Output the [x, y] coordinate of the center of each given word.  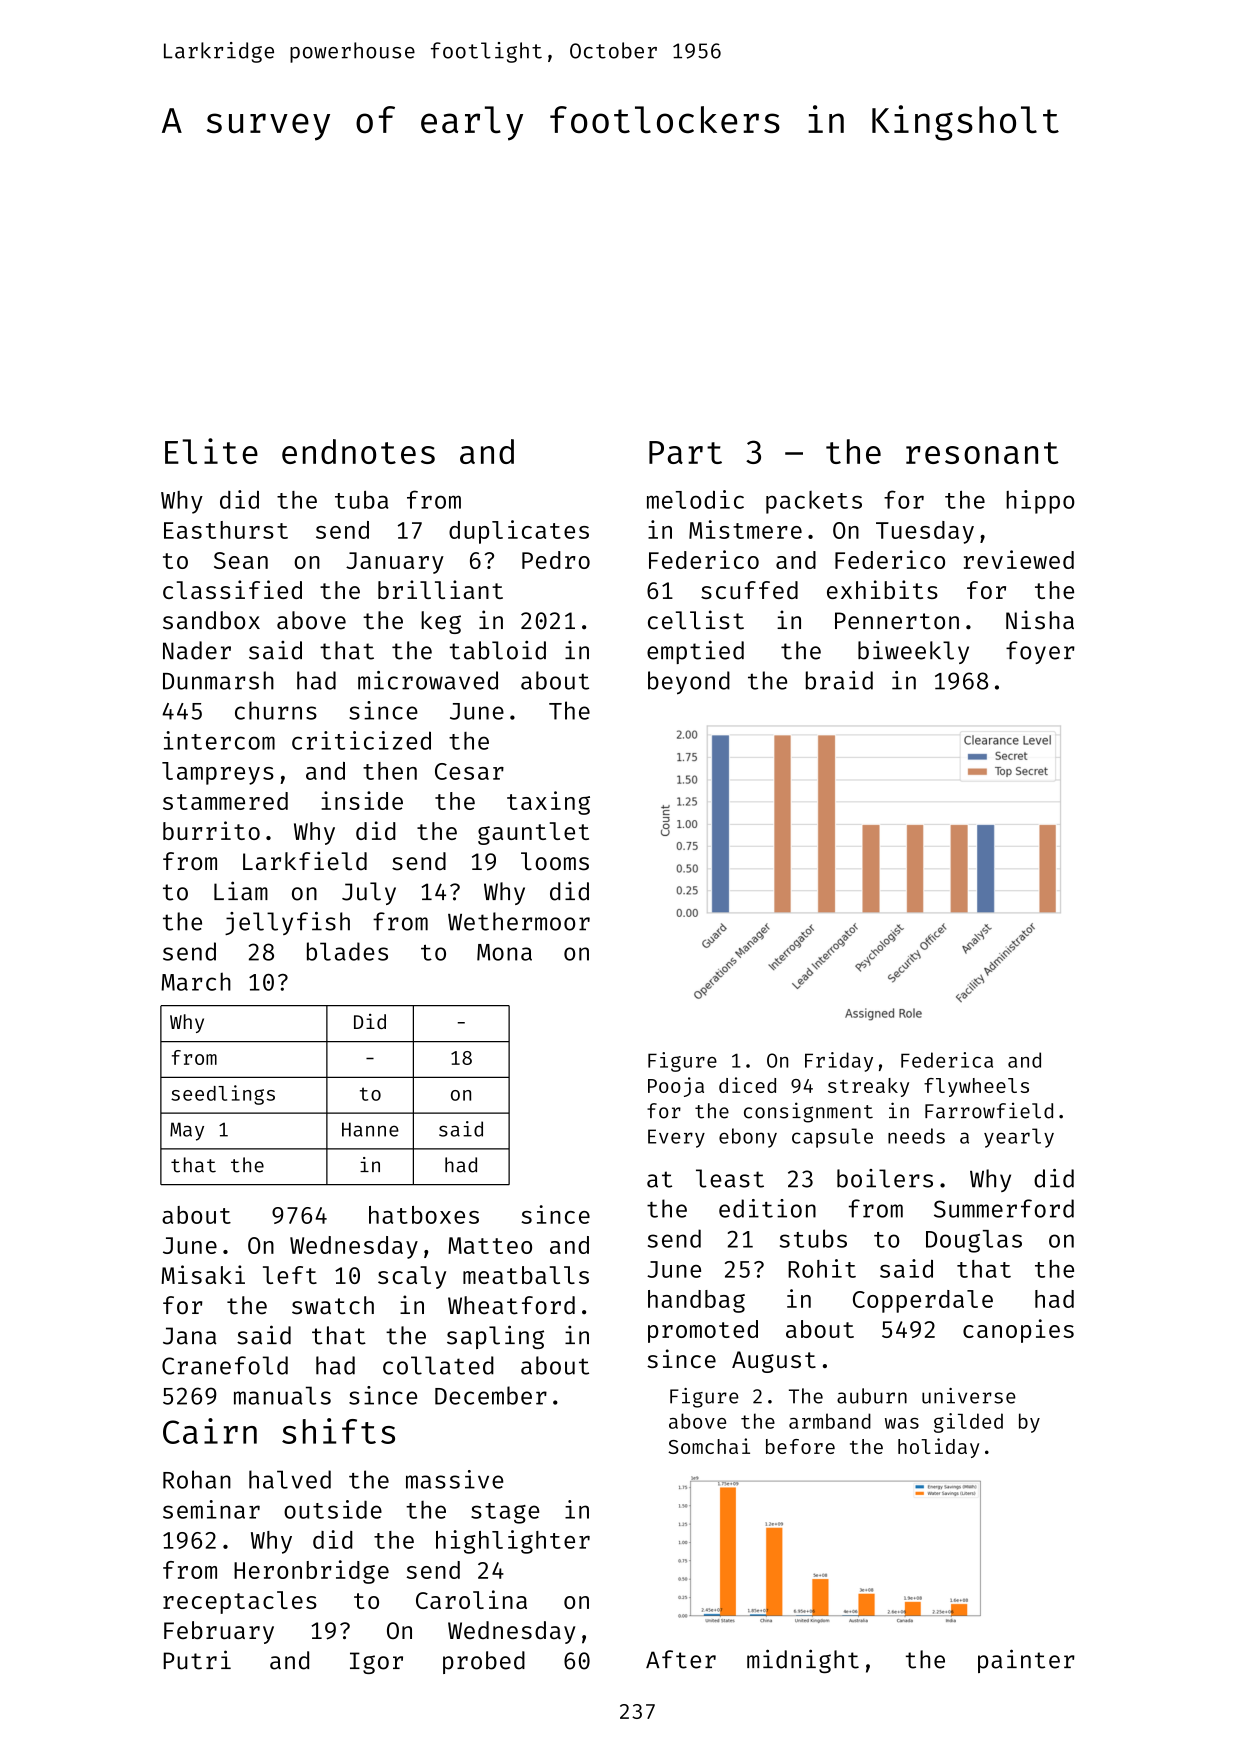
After [681, 1659]
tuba [362, 499]
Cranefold [225, 1365]
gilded [968, 1423]
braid [839, 680]
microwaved [428, 680]
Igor [376, 1663]
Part [685, 452]
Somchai [709, 1446]
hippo [1040, 502]
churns [276, 710]
